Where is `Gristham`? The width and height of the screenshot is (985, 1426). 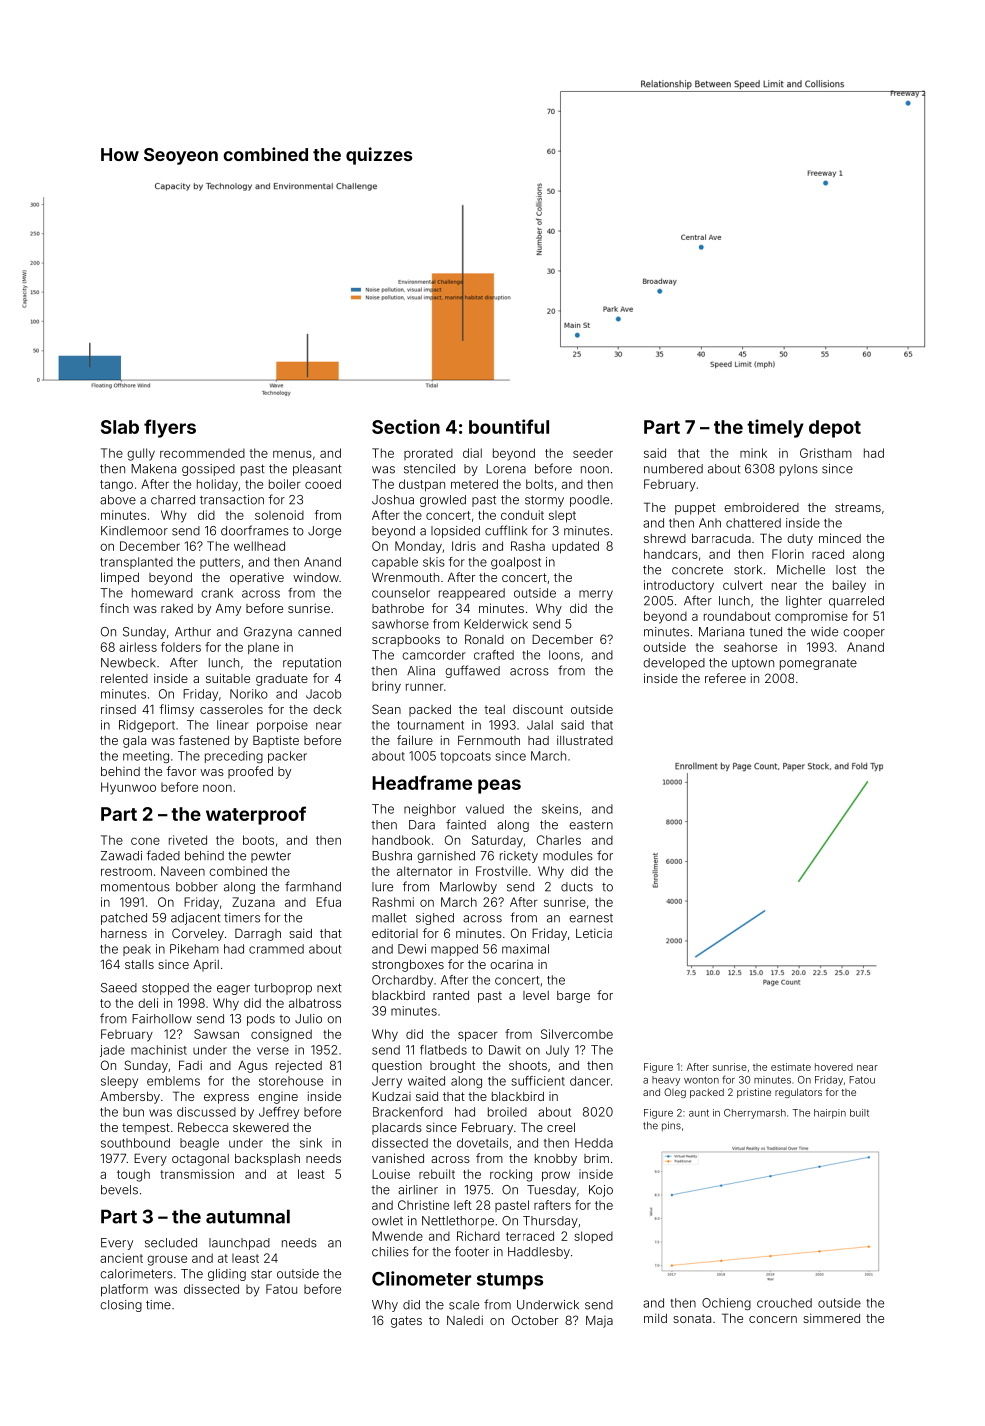 Gristham is located at coordinates (826, 453).
